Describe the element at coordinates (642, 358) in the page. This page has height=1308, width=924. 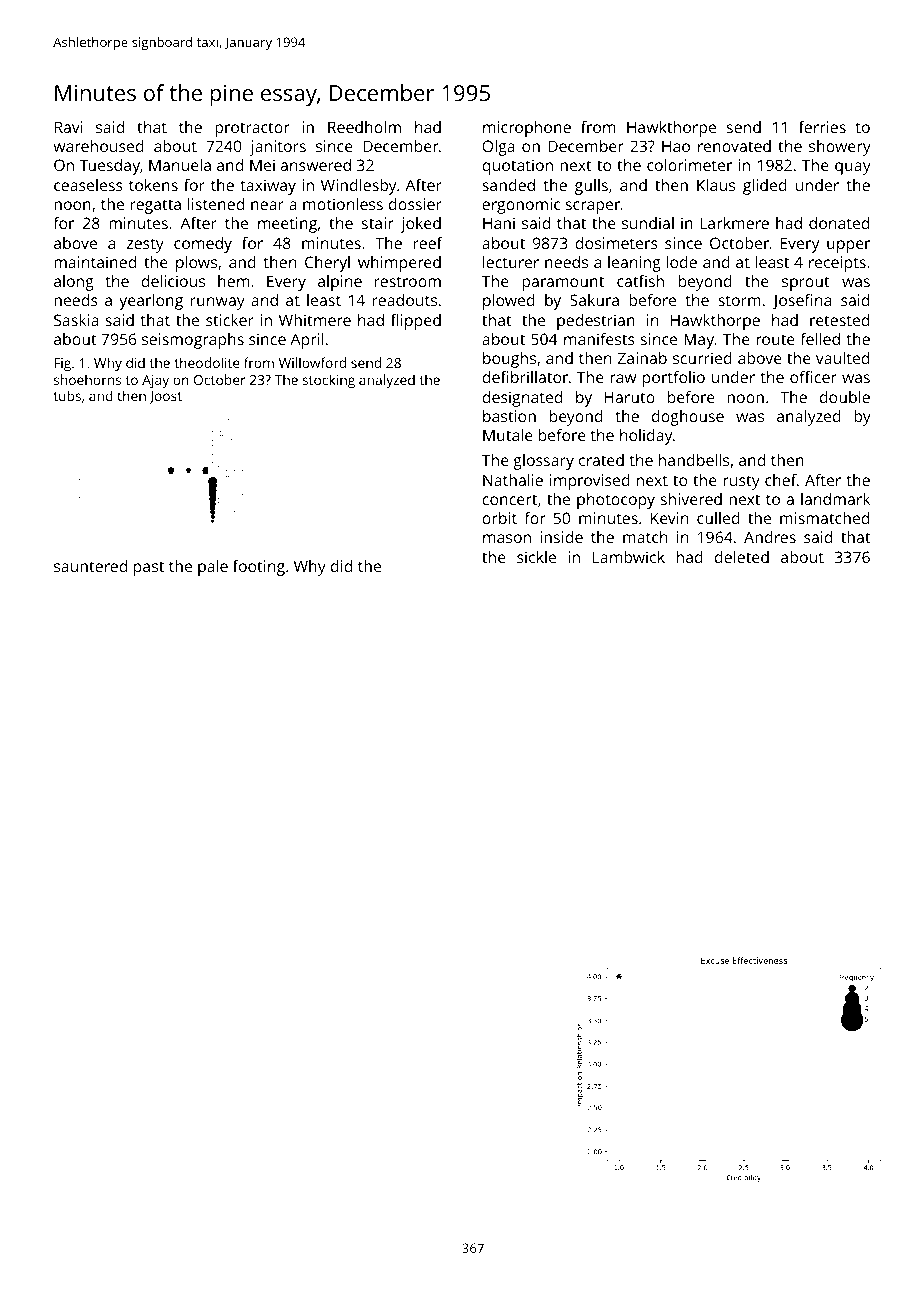
I see `Zainab` at that location.
